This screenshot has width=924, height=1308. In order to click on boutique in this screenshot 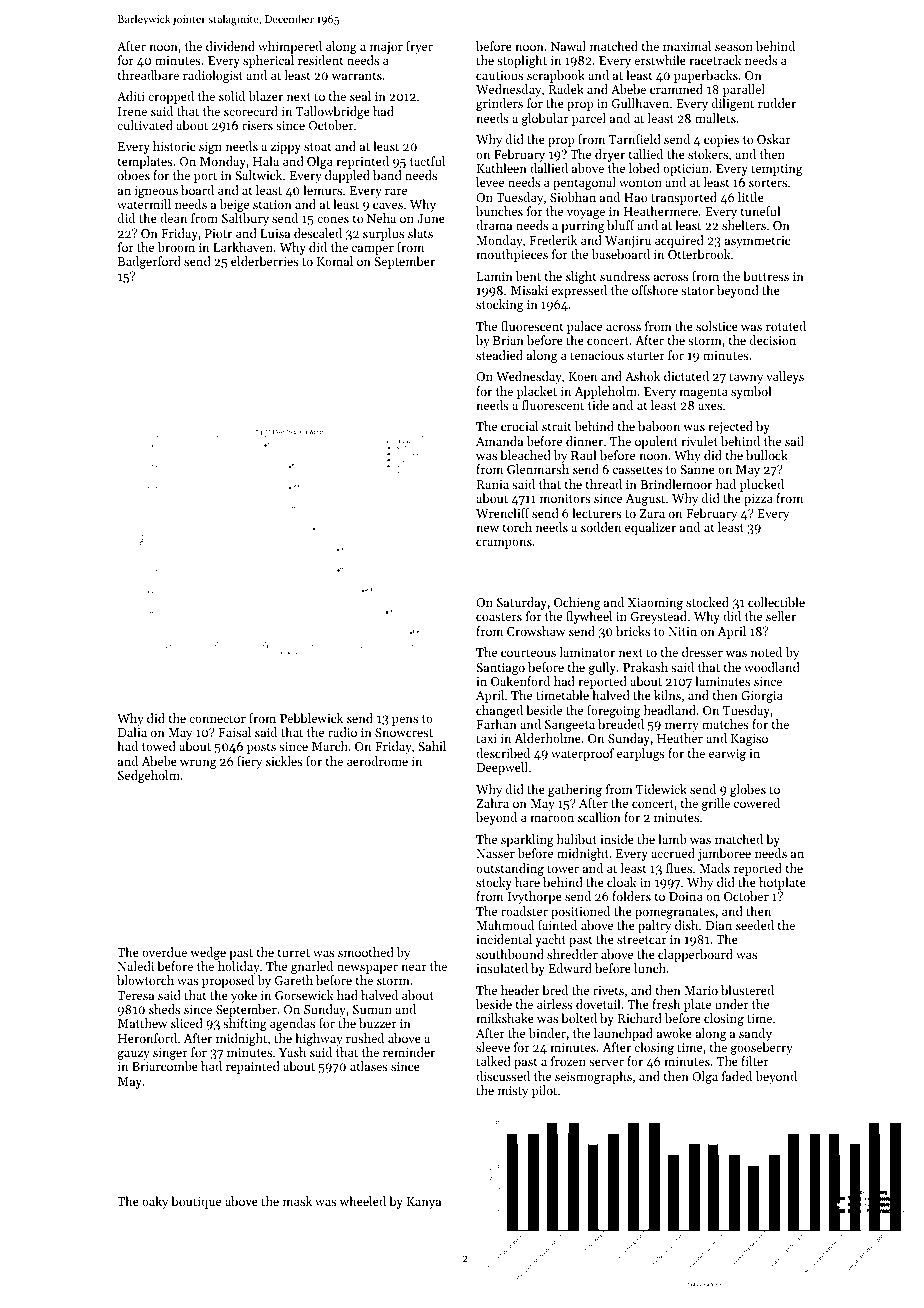, I will do `click(196, 1202)`.
